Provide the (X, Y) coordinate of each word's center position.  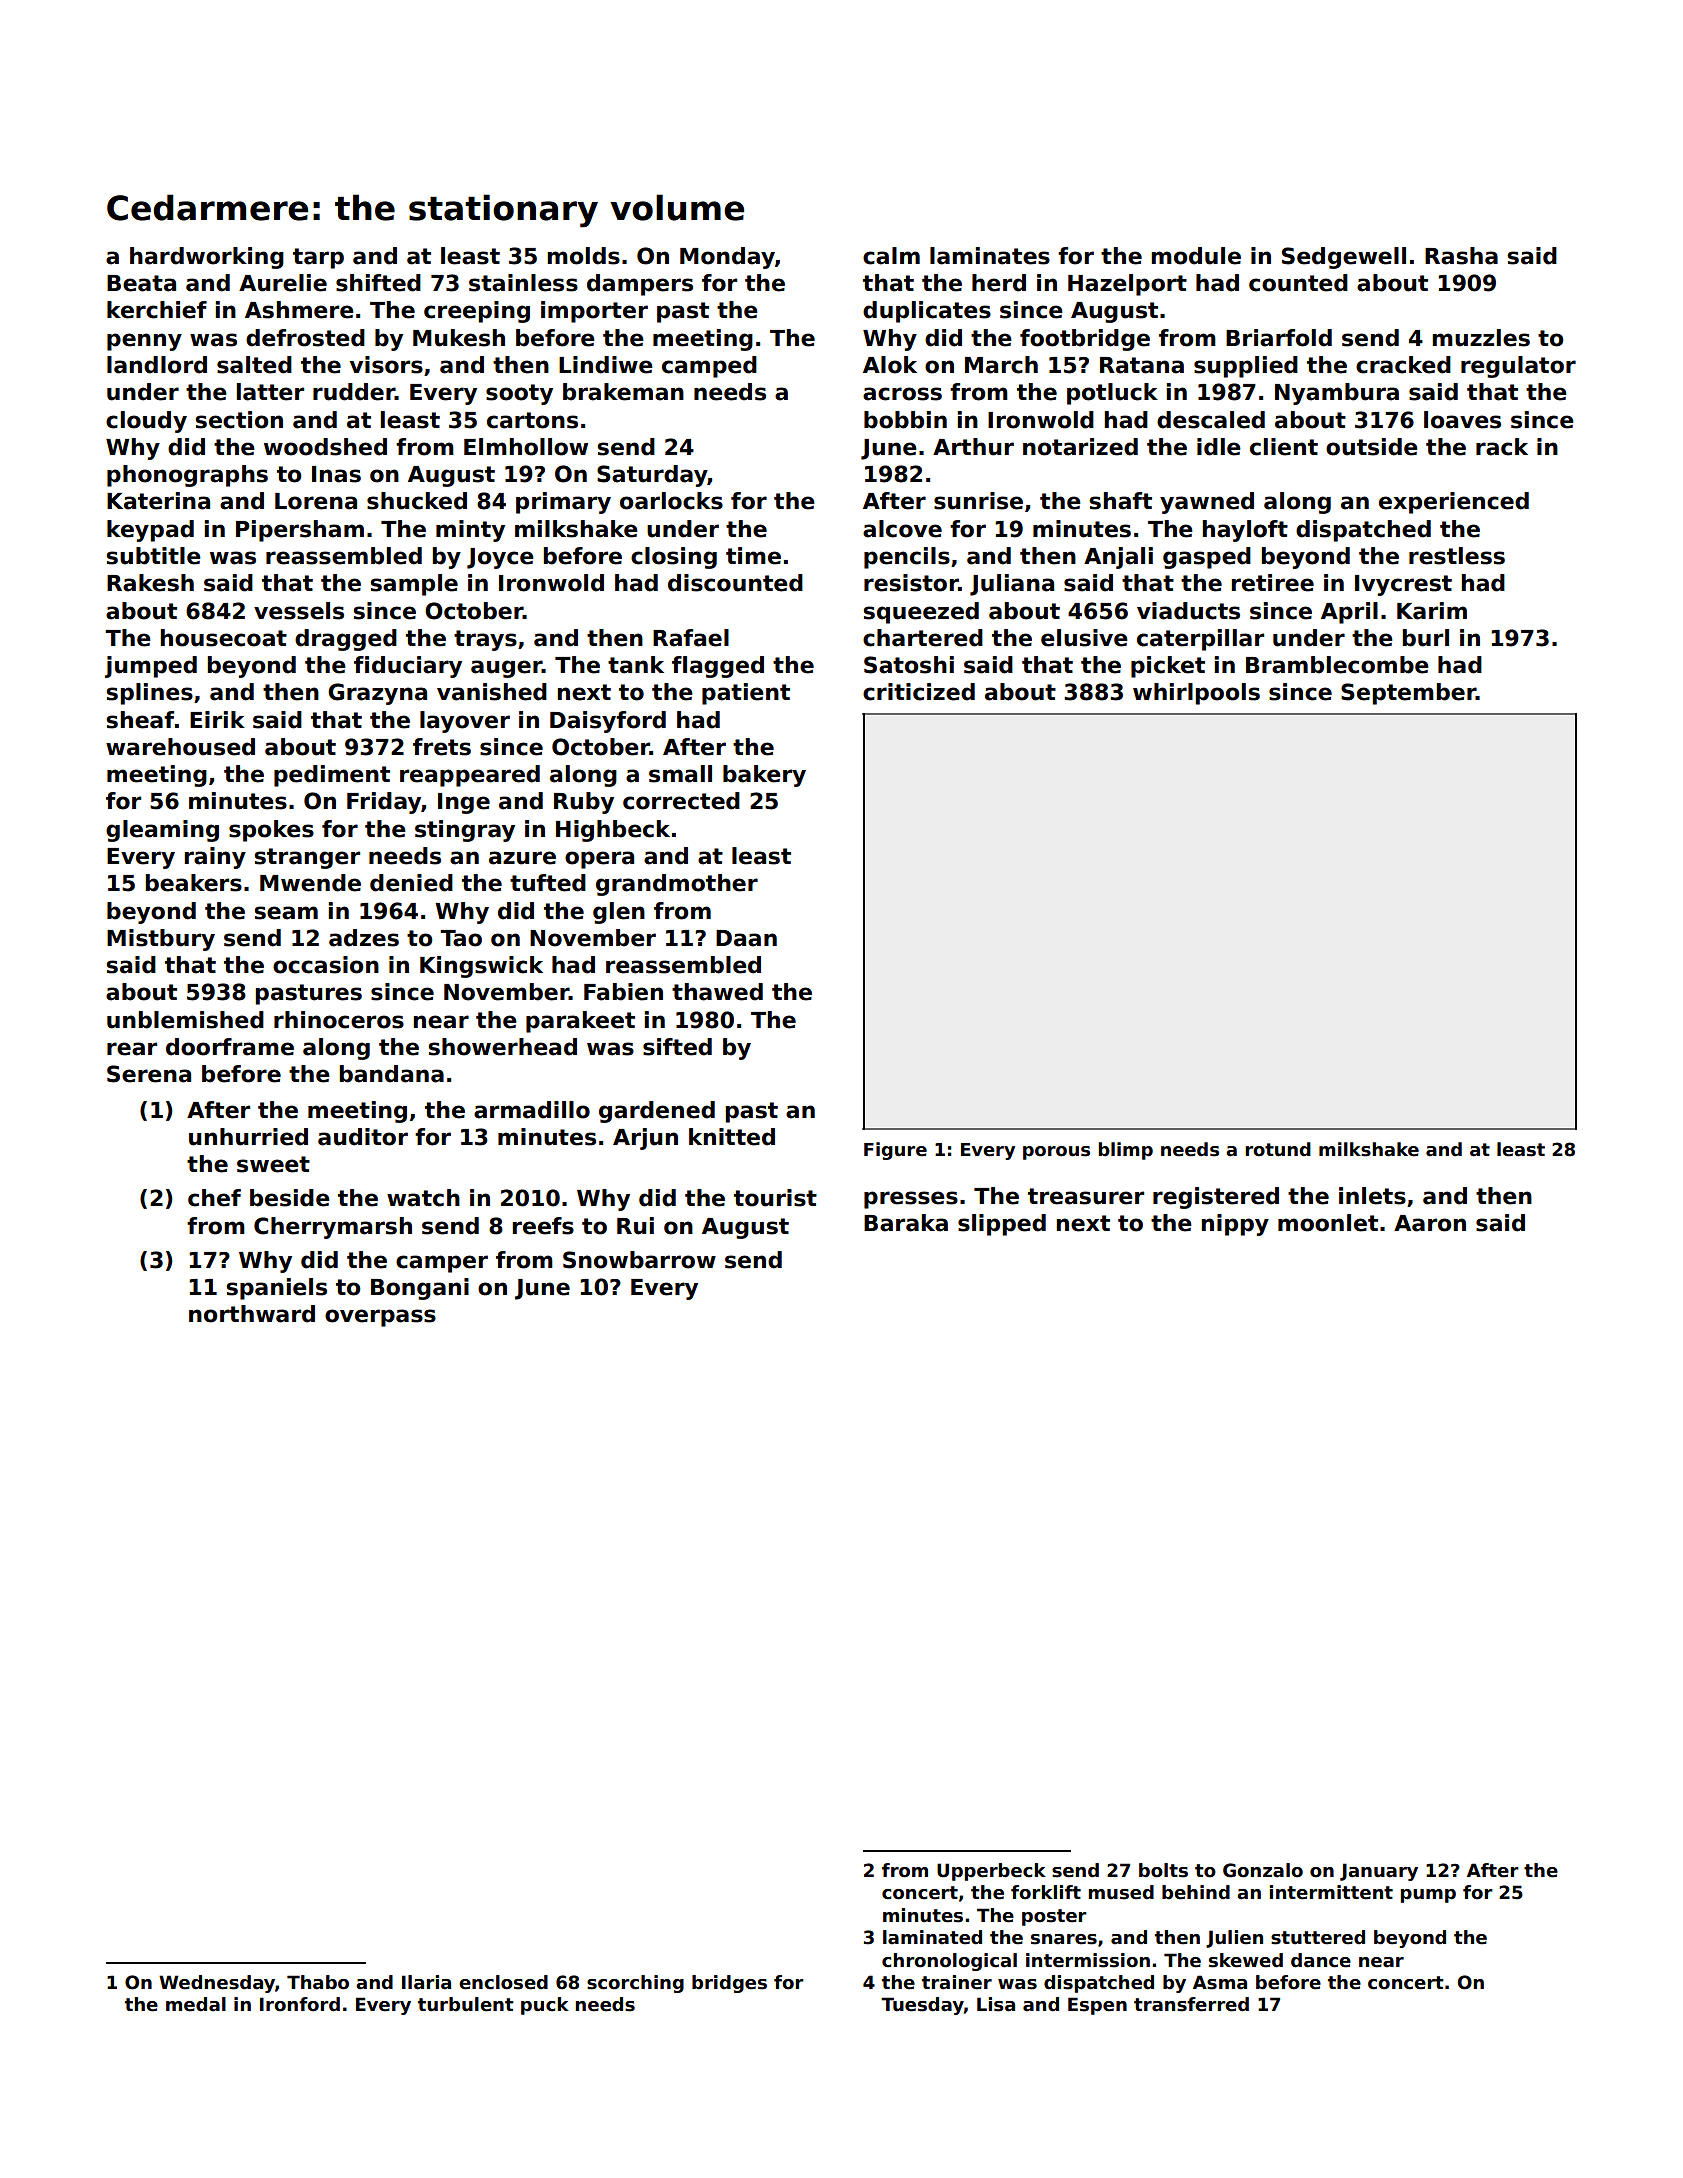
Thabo (318, 1982)
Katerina (158, 501)
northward (252, 1314)
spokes (271, 831)
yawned (1207, 503)
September (1408, 694)
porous (1056, 1153)
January (1379, 1872)
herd (999, 283)
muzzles (1481, 338)
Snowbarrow (639, 1260)
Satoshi (909, 665)
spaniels (276, 1289)
